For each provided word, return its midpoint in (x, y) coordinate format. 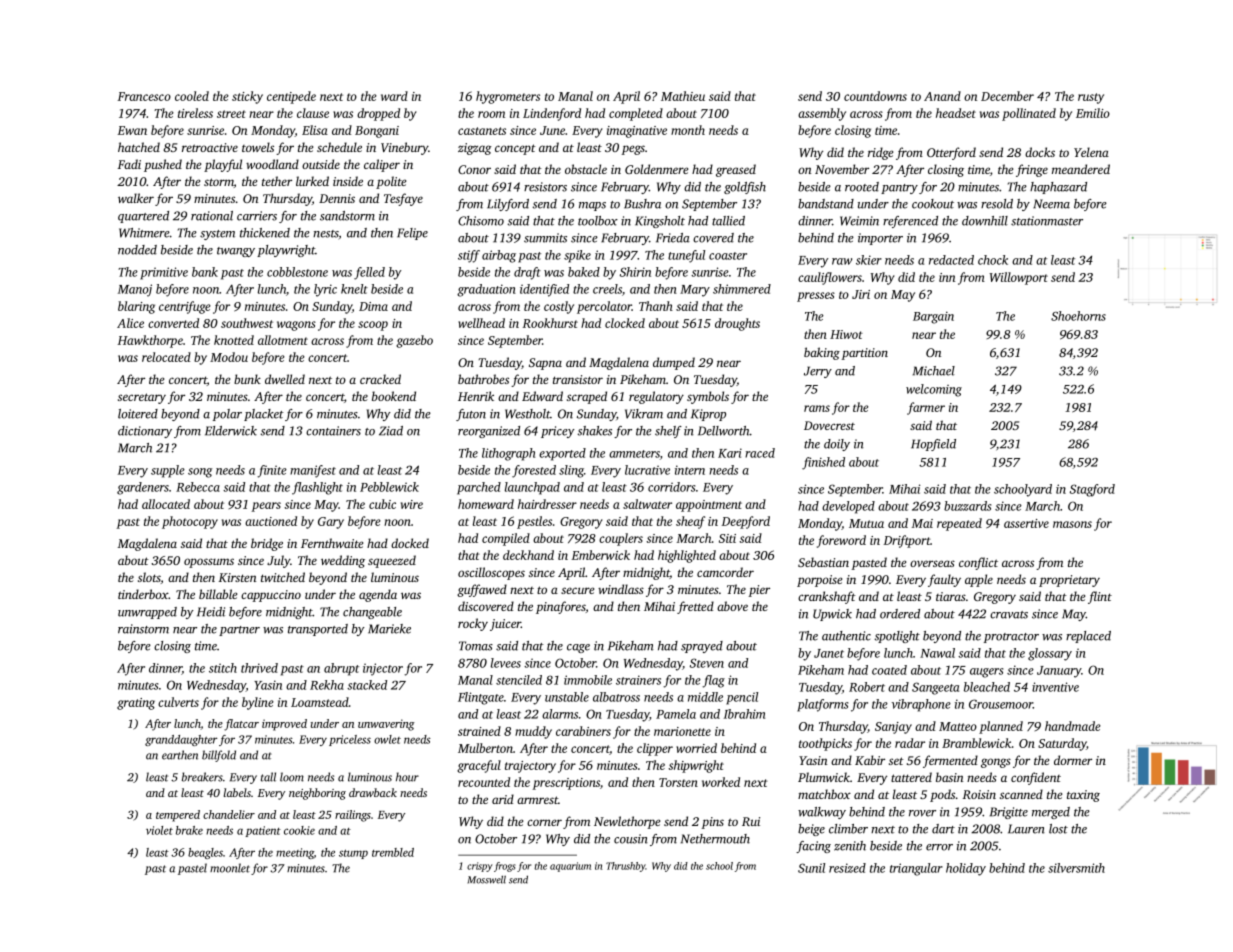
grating (136, 704)
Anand (942, 96)
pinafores (561, 607)
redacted (951, 260)
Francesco (144, 96)
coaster (728, 256)
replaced (1088, 637)
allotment (283, 340)
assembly (822, 114)
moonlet (230, 868)
